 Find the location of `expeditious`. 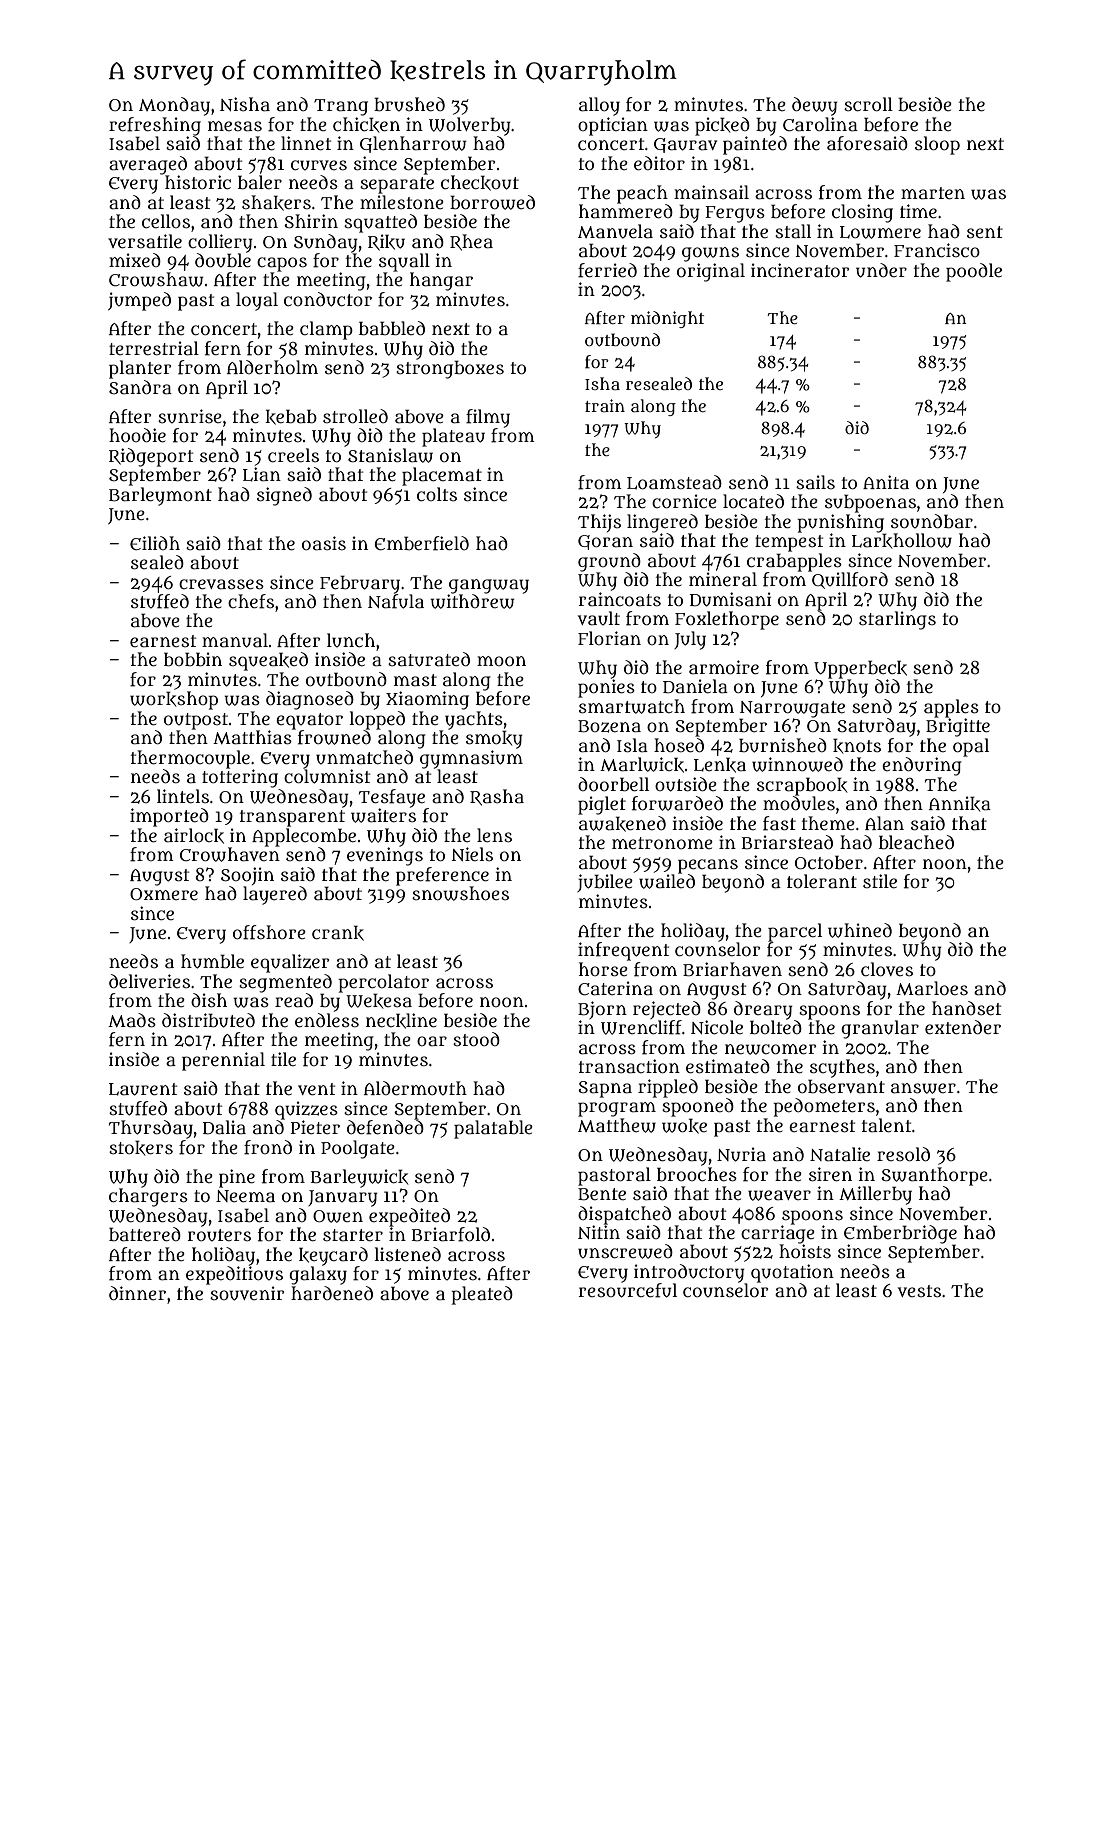

expeditious is located at coordinates (234, 1275).
